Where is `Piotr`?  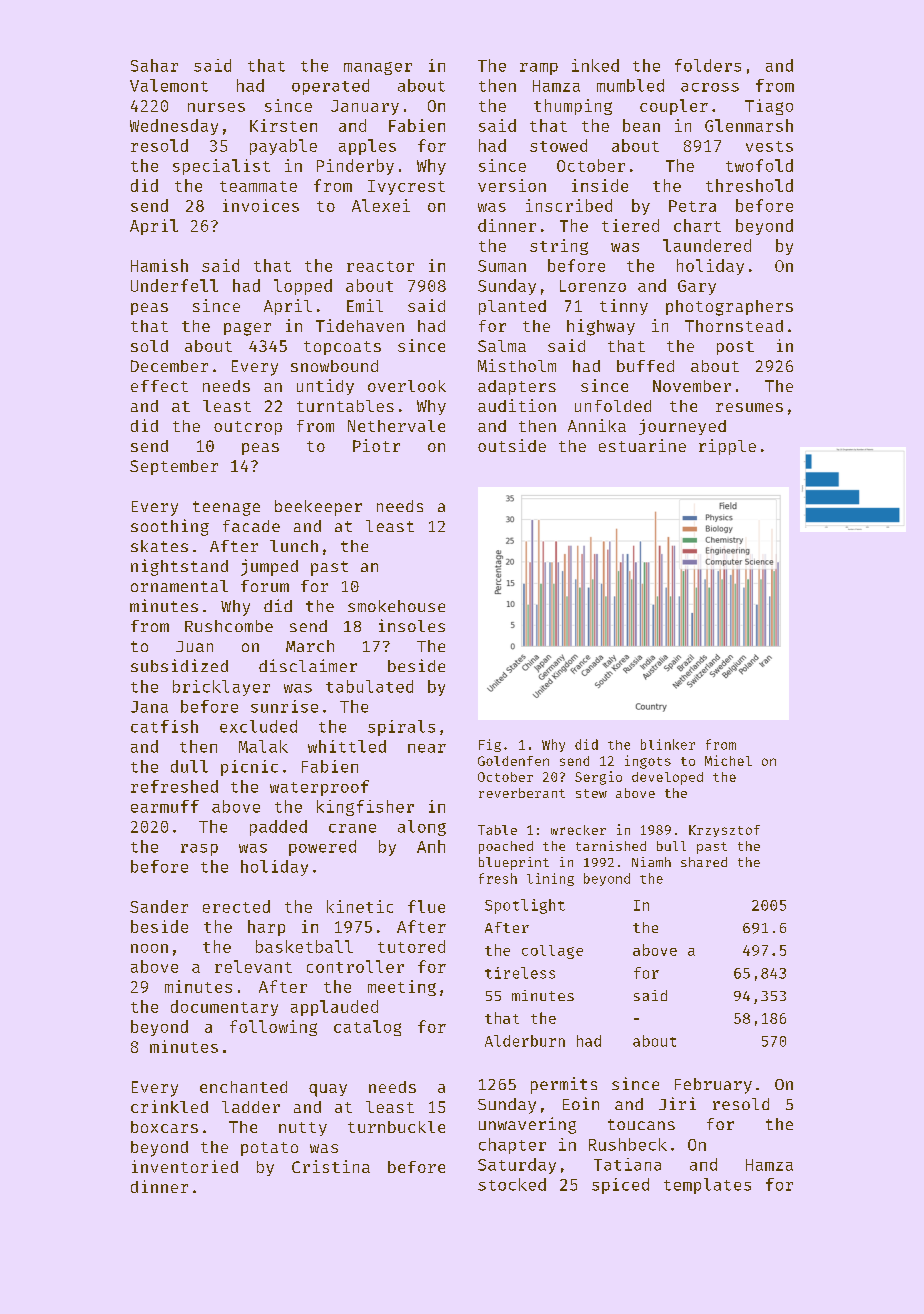
Piotr is located at coordinates (376, 445).
